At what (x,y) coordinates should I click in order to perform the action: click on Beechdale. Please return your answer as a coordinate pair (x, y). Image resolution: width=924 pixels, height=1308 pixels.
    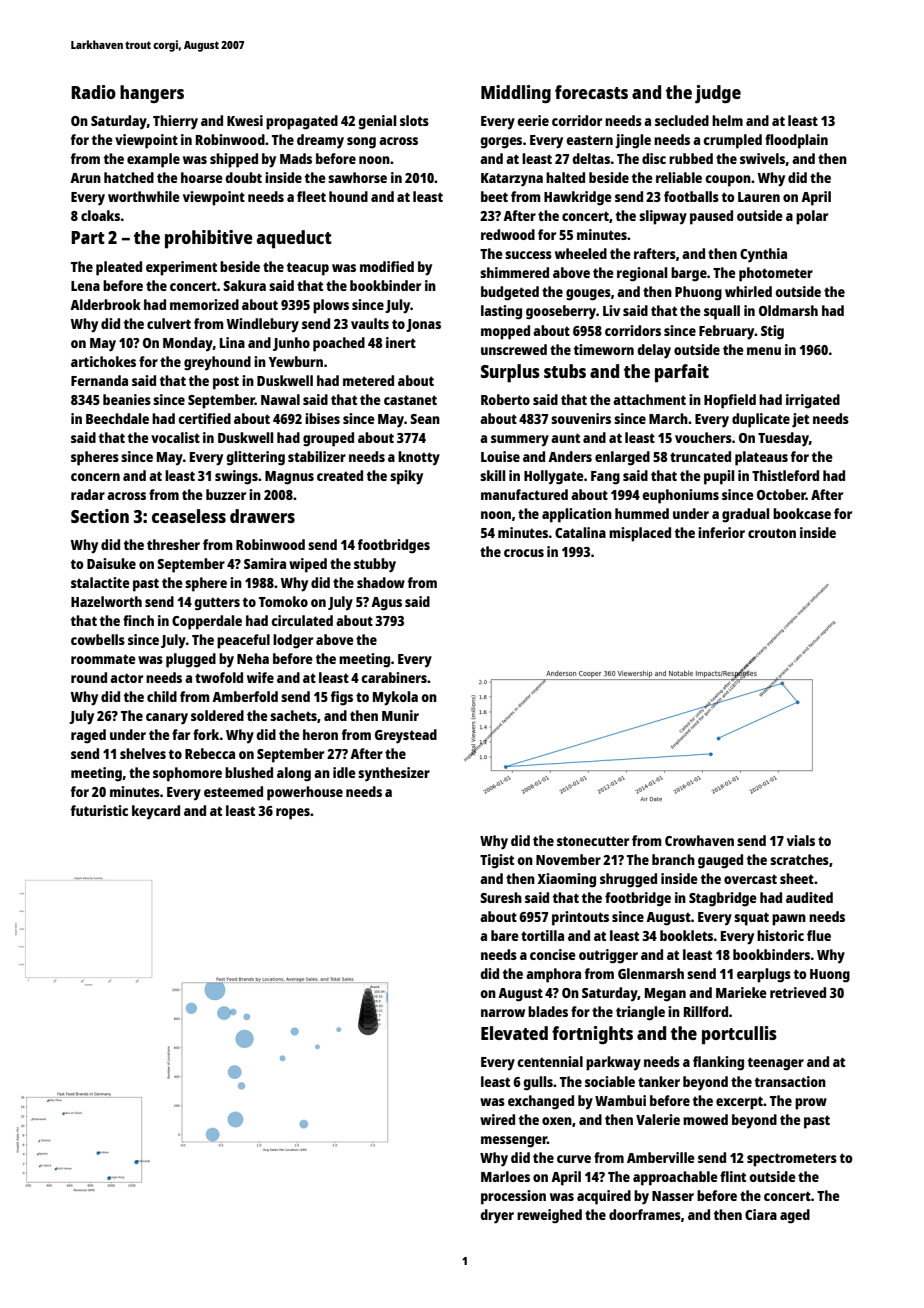
    Looking at the image, I should click on (117, 418).
